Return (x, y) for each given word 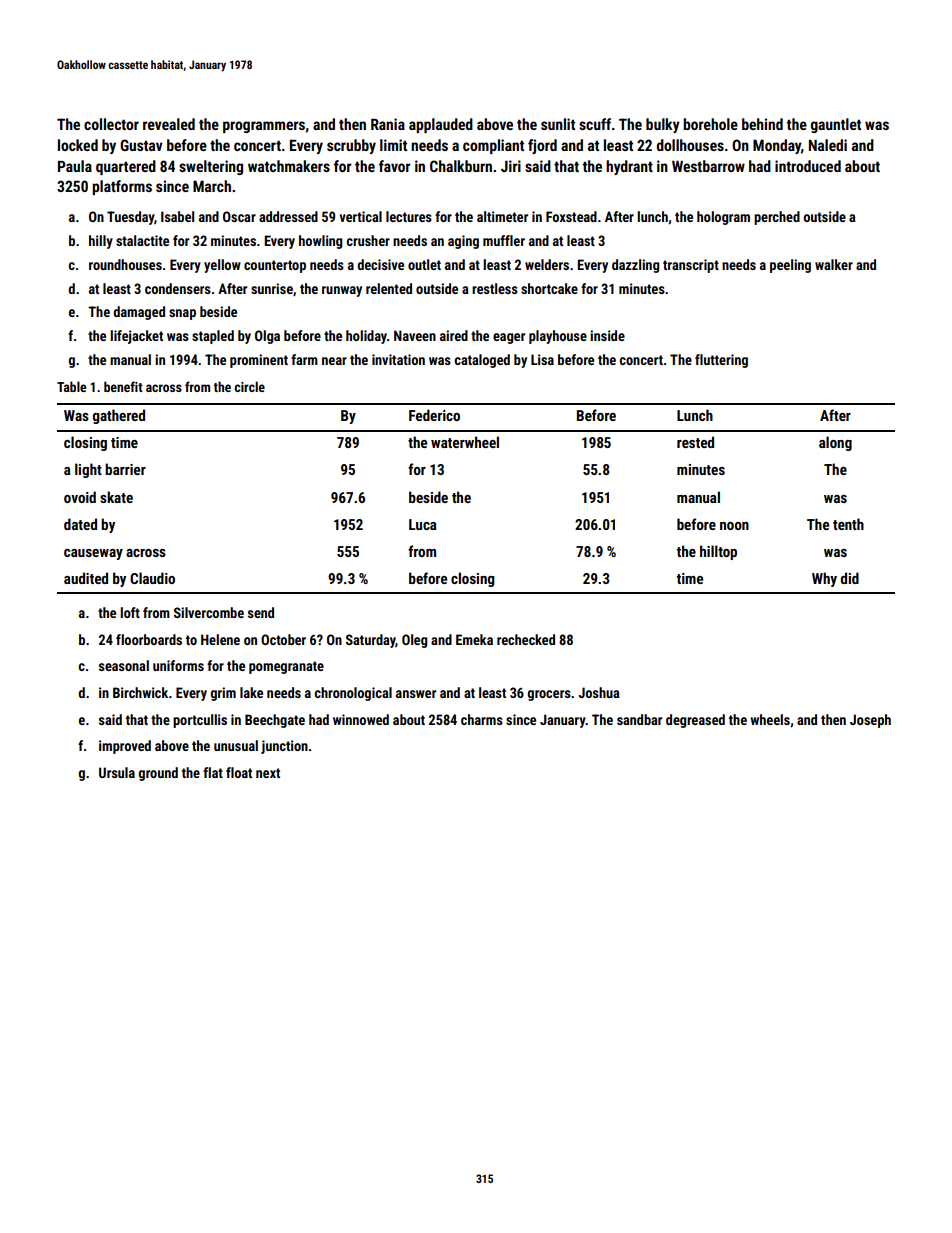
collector (111, 124)
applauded (441, 125)
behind (762, 124)
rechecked (526, 639)
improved (125, 747)
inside (607, 335)
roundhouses (125, 264)
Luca (423, 524)
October (283, 639)
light (88, 470)
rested (695, 442)
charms (482, 719)
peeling (790, 266)
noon (734, 526)
